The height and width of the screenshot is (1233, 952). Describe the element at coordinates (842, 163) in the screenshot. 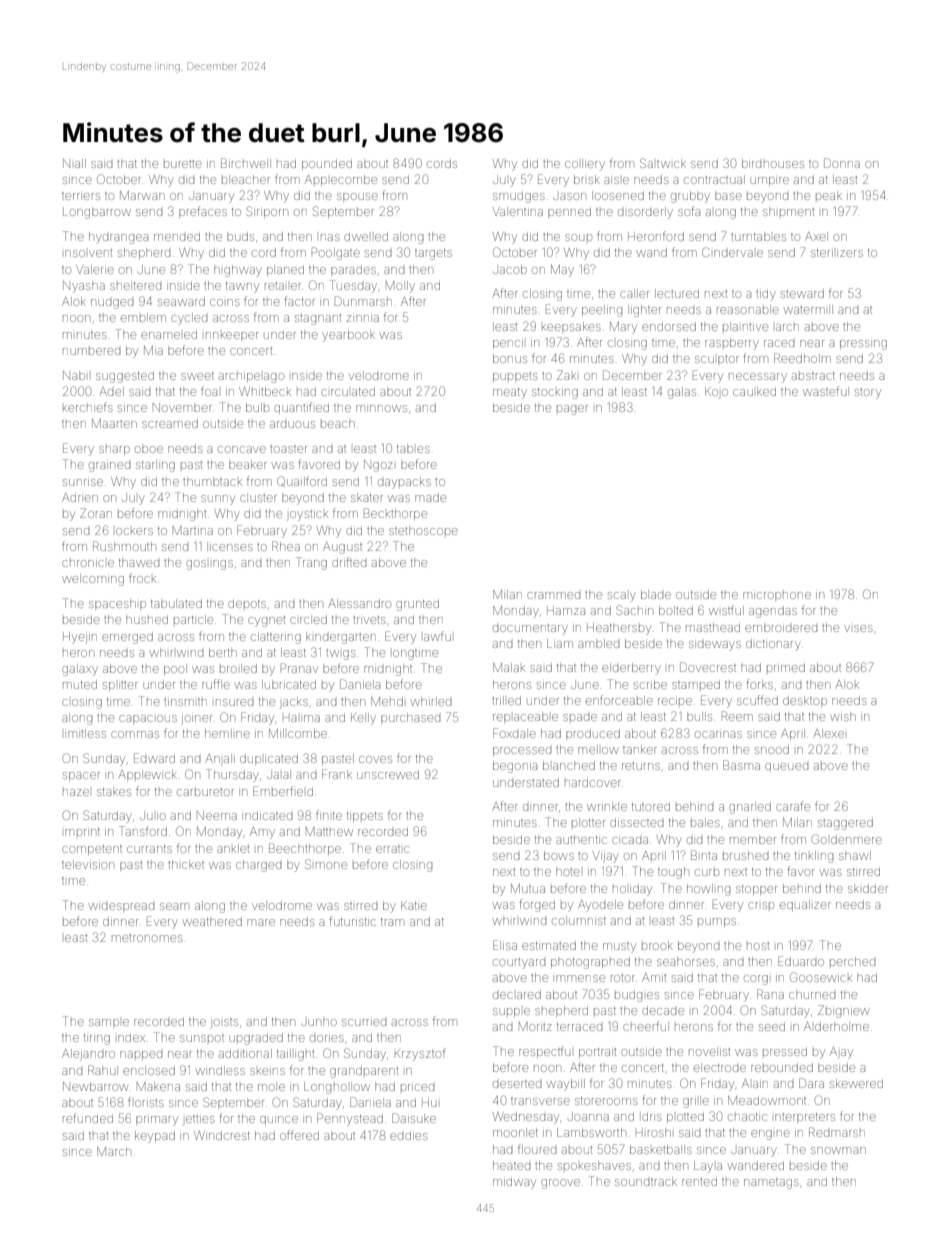

I see `Donna` at that location.
